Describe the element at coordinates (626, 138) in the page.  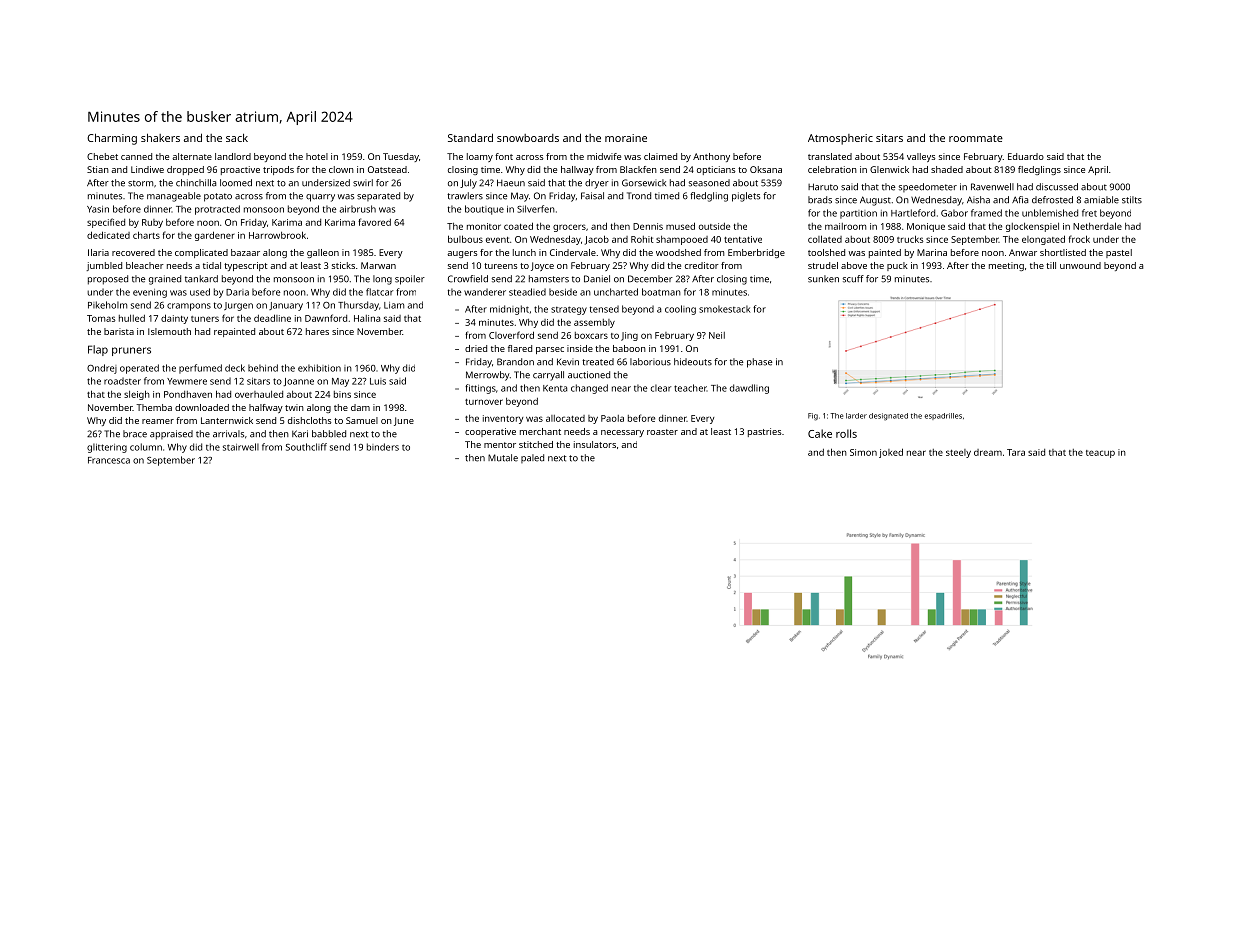
I see `moraine` at that location.
